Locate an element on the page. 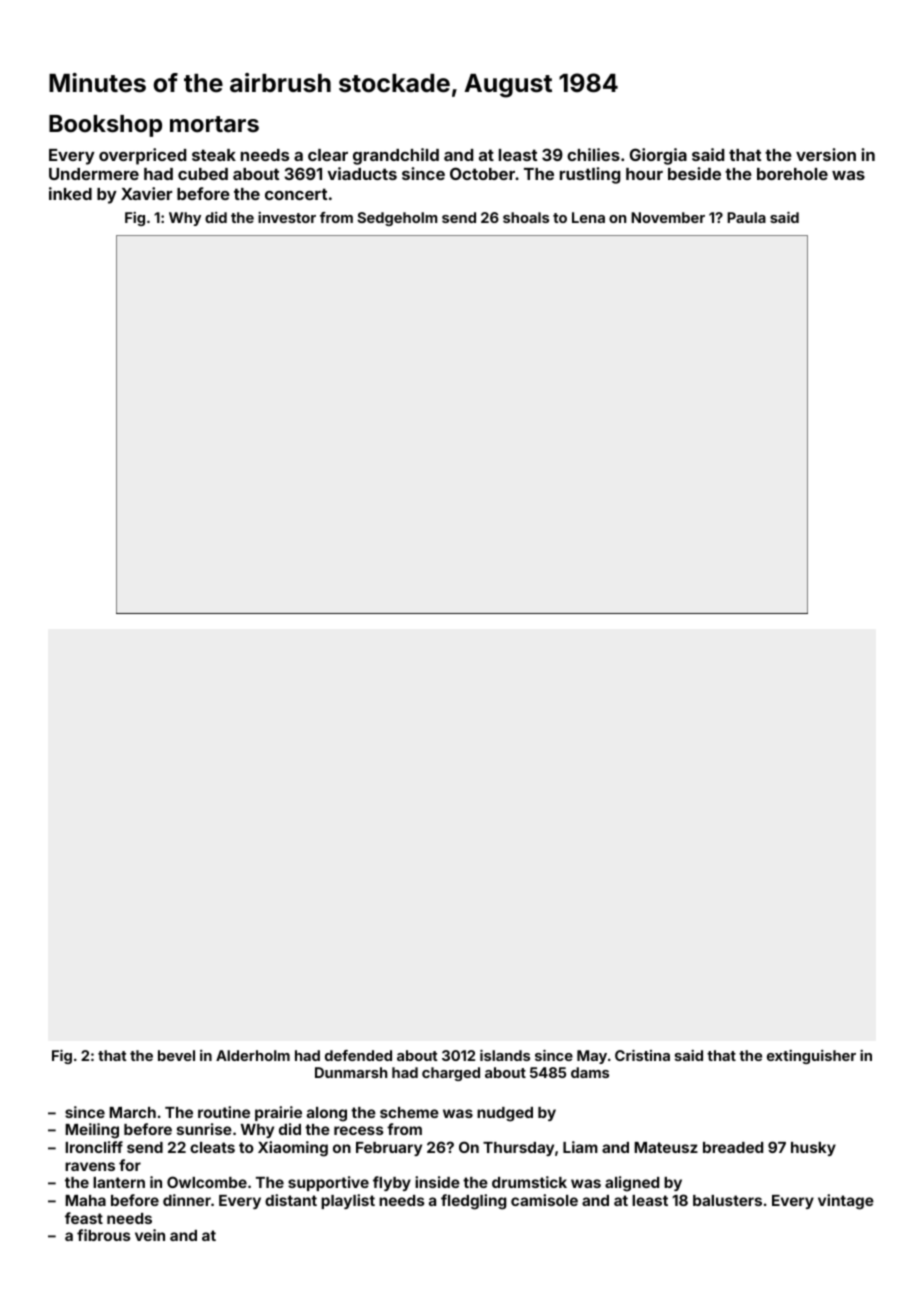  clear is located at coordinates (328, 155).
